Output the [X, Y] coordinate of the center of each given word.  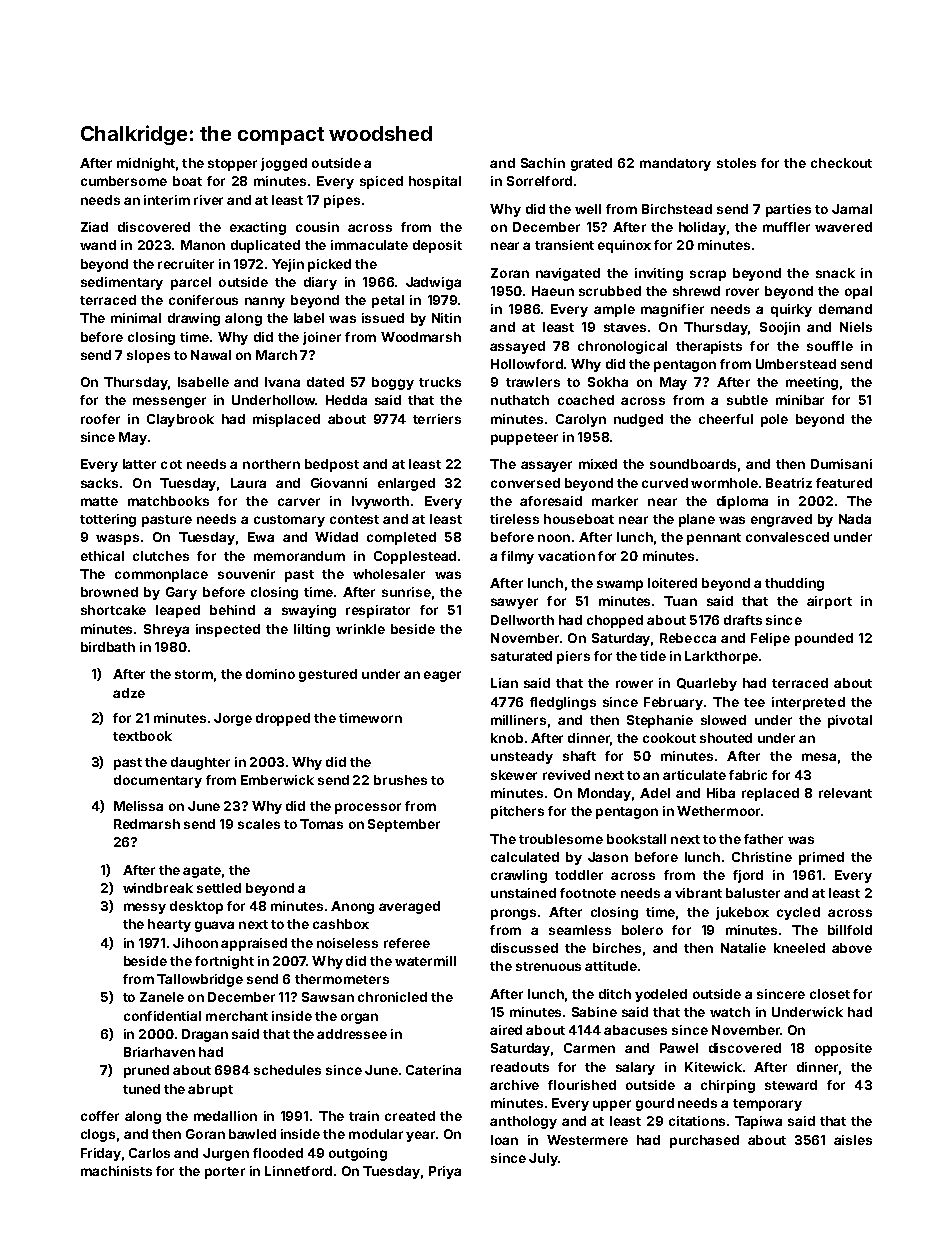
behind [232, 610]
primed [821, 858]
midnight [146, 164]
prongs [513, 914]
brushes [400, 780]
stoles [736, 163]
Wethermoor [718, 811]
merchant [237, 1016]
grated [591, 164]
